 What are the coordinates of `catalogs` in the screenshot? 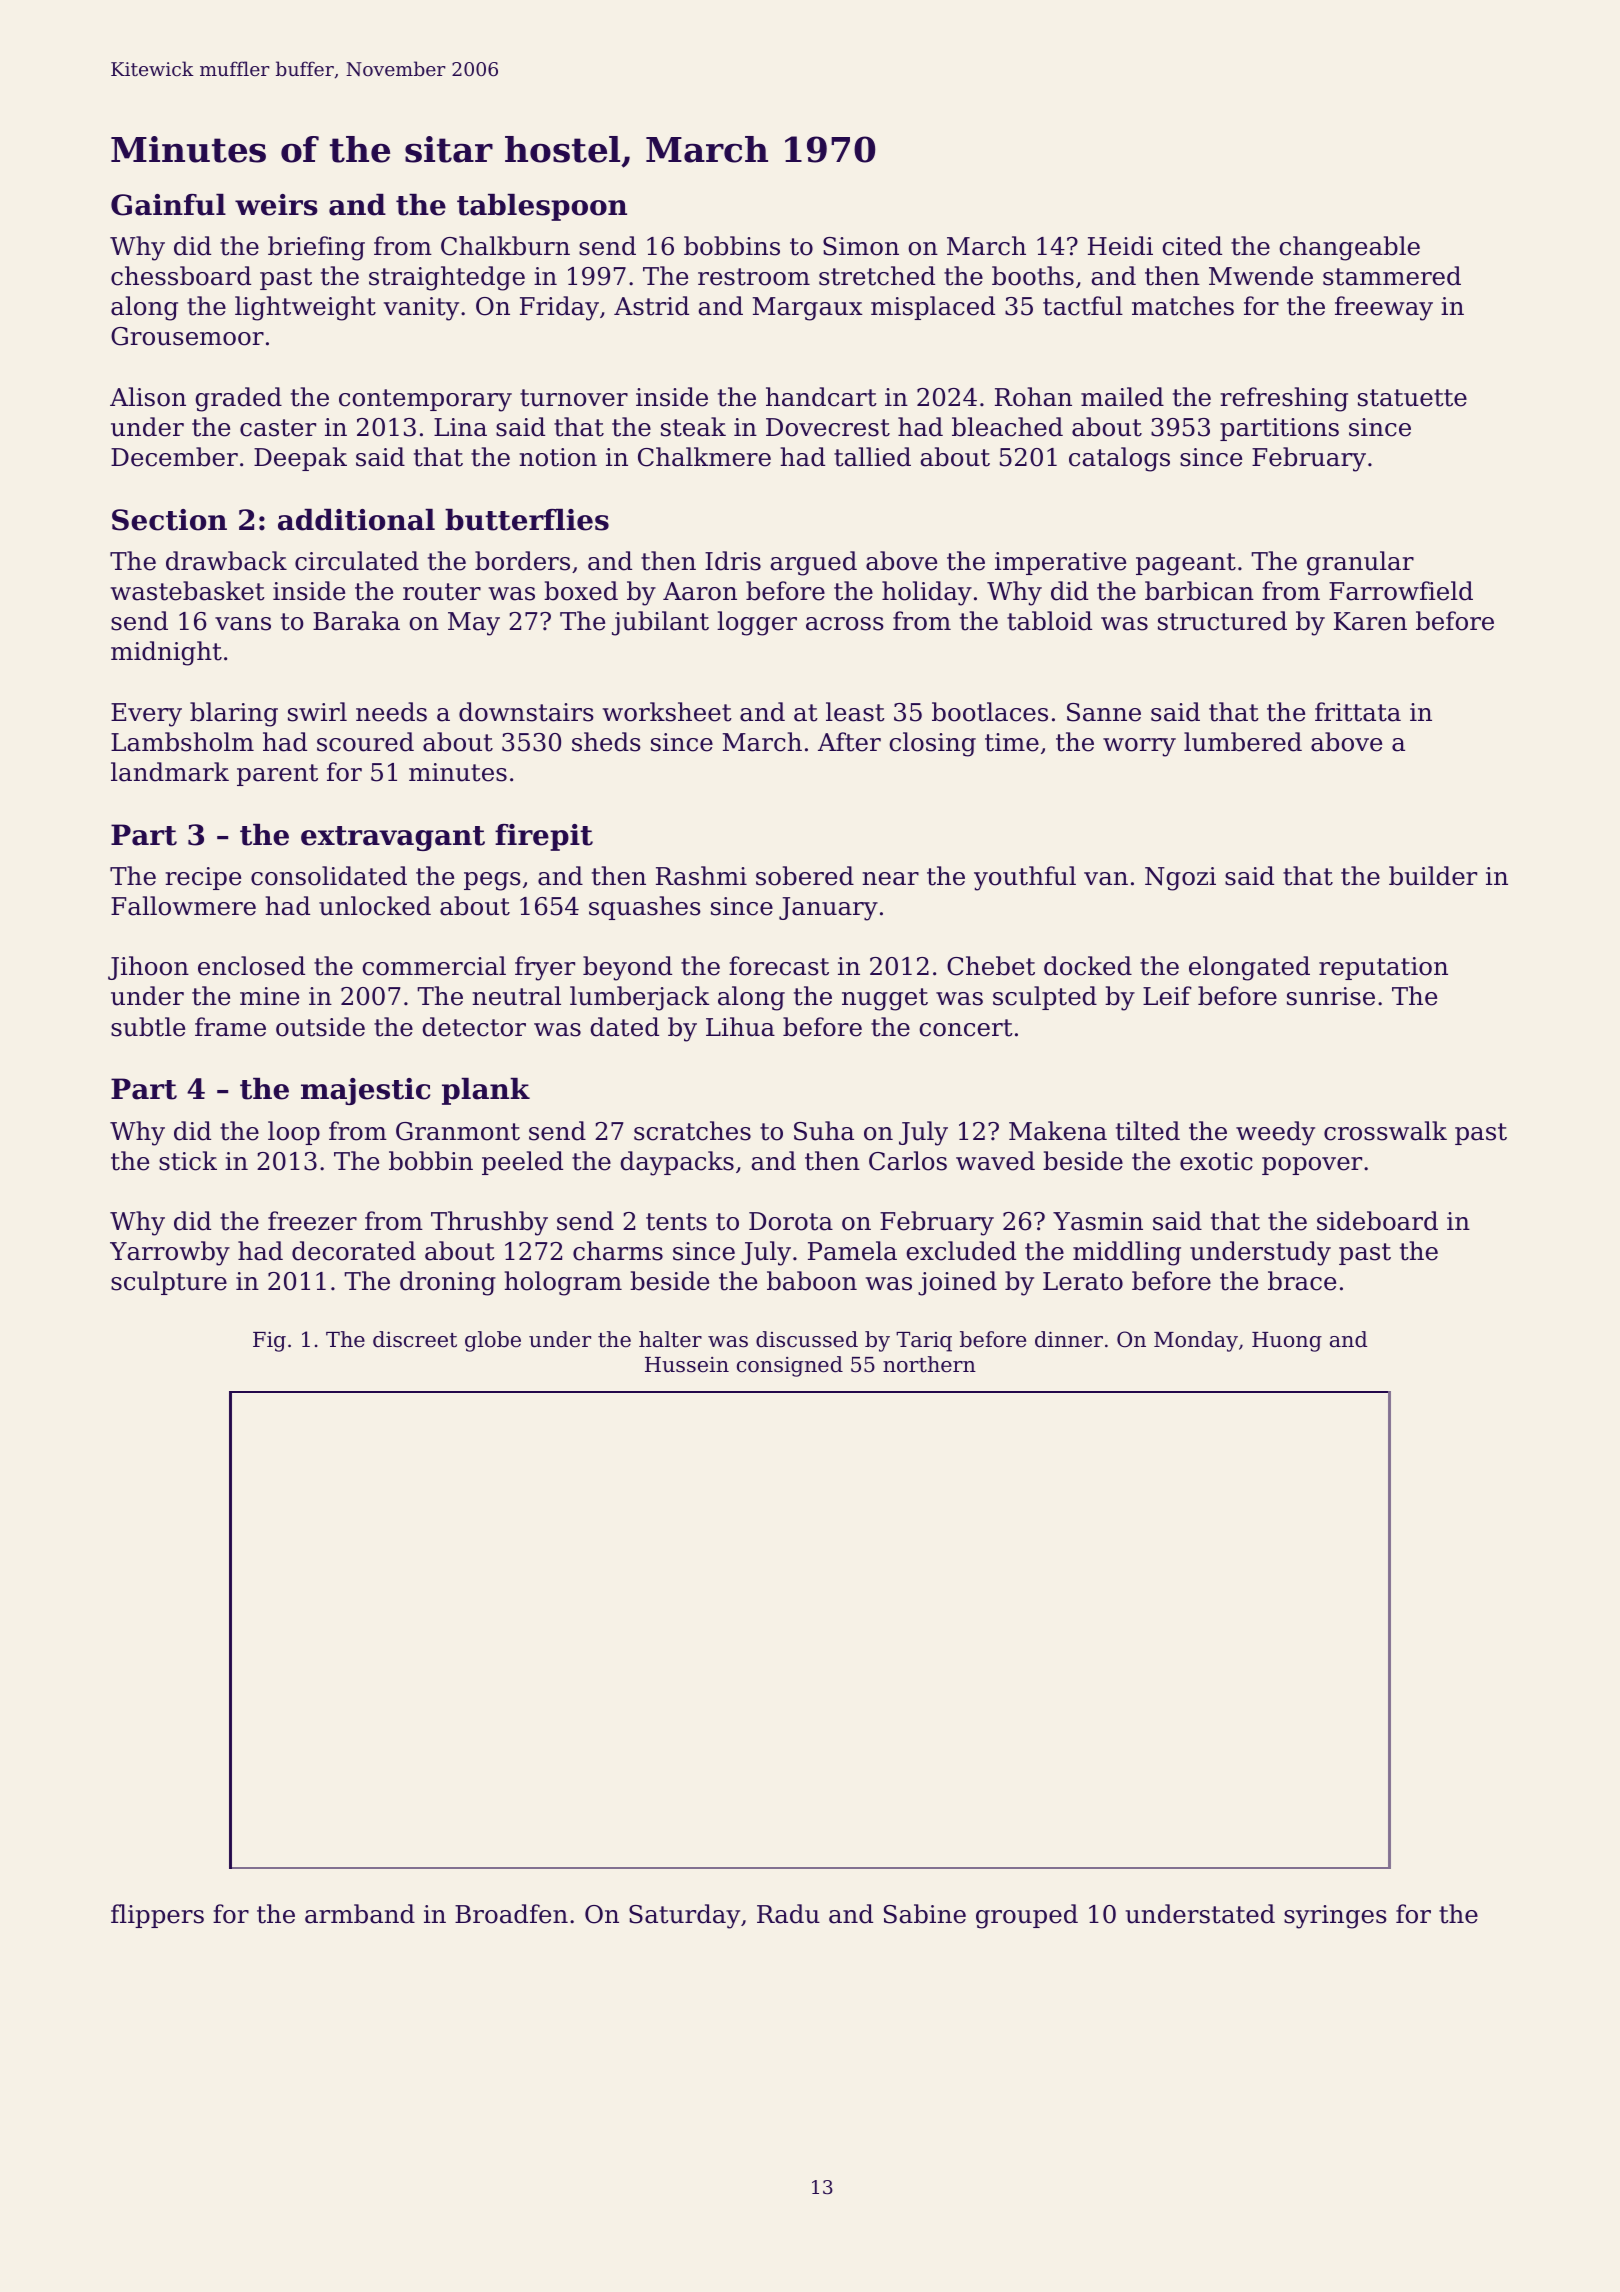 It's located at (1119, 459).
